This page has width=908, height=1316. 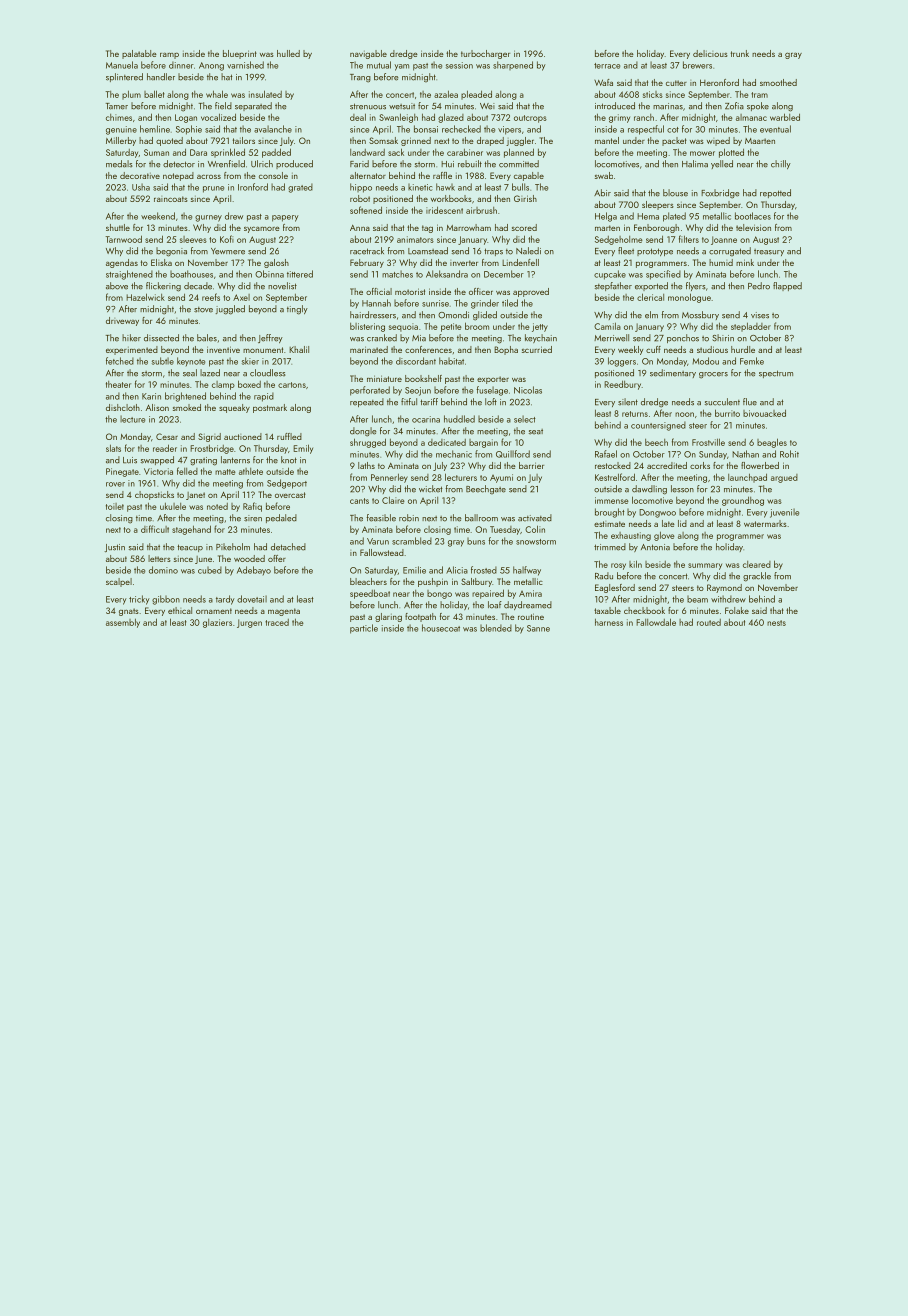 What do you see at coordinates (163, 361) in the page?
I see `subtle` at bounding box center [163, 361].
